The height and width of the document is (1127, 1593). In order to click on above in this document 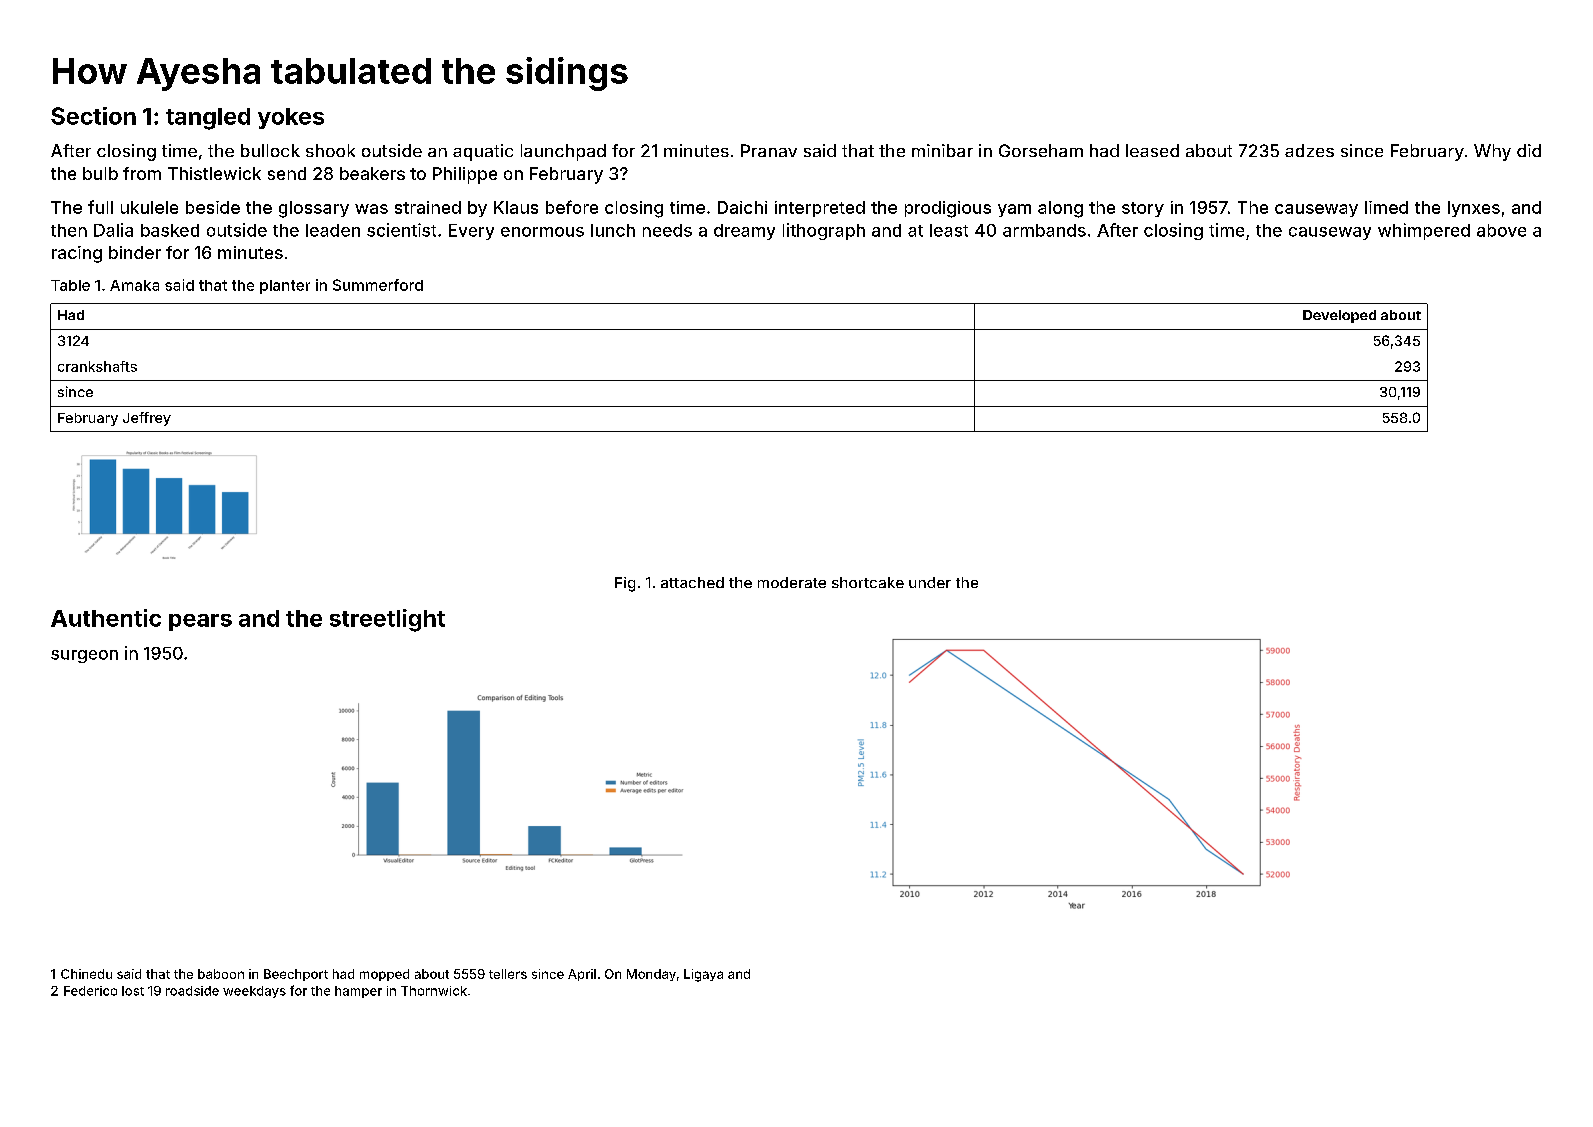, I will do `click(1501, 230)`.
